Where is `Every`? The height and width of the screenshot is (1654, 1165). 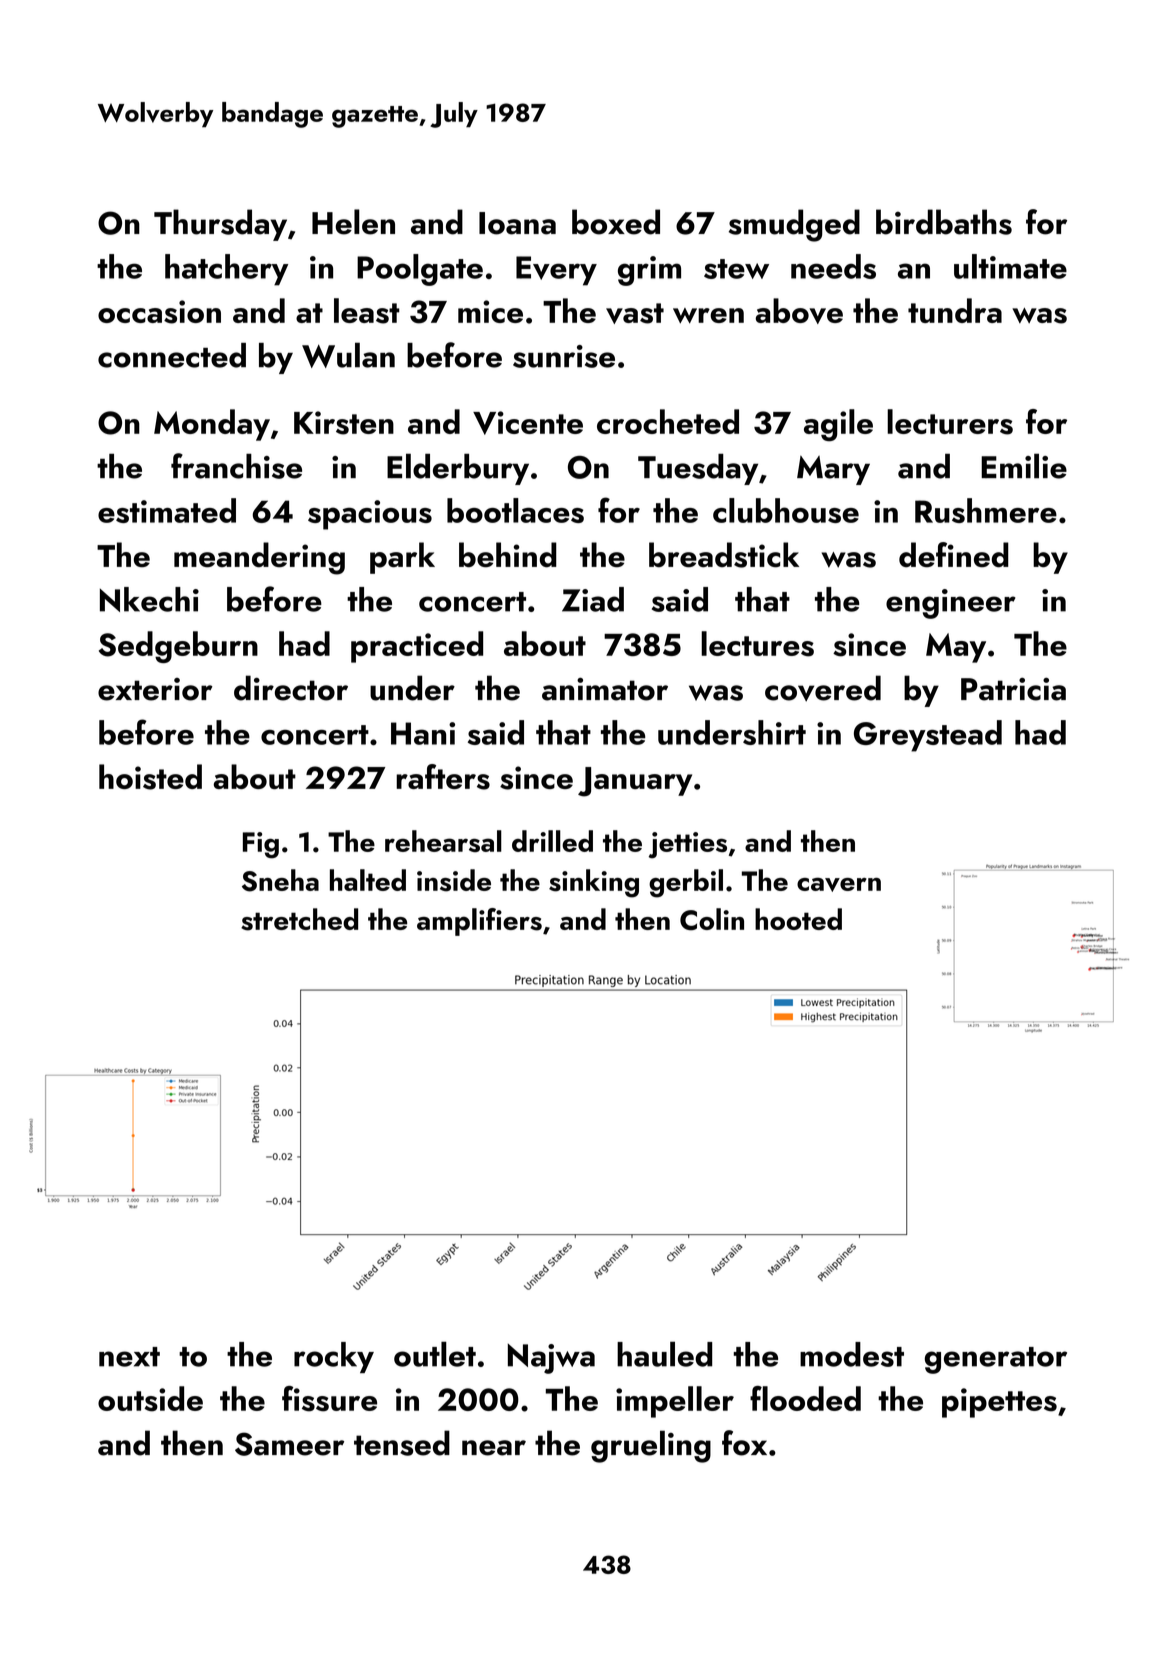 Every is located at coordinates (556, 271).
